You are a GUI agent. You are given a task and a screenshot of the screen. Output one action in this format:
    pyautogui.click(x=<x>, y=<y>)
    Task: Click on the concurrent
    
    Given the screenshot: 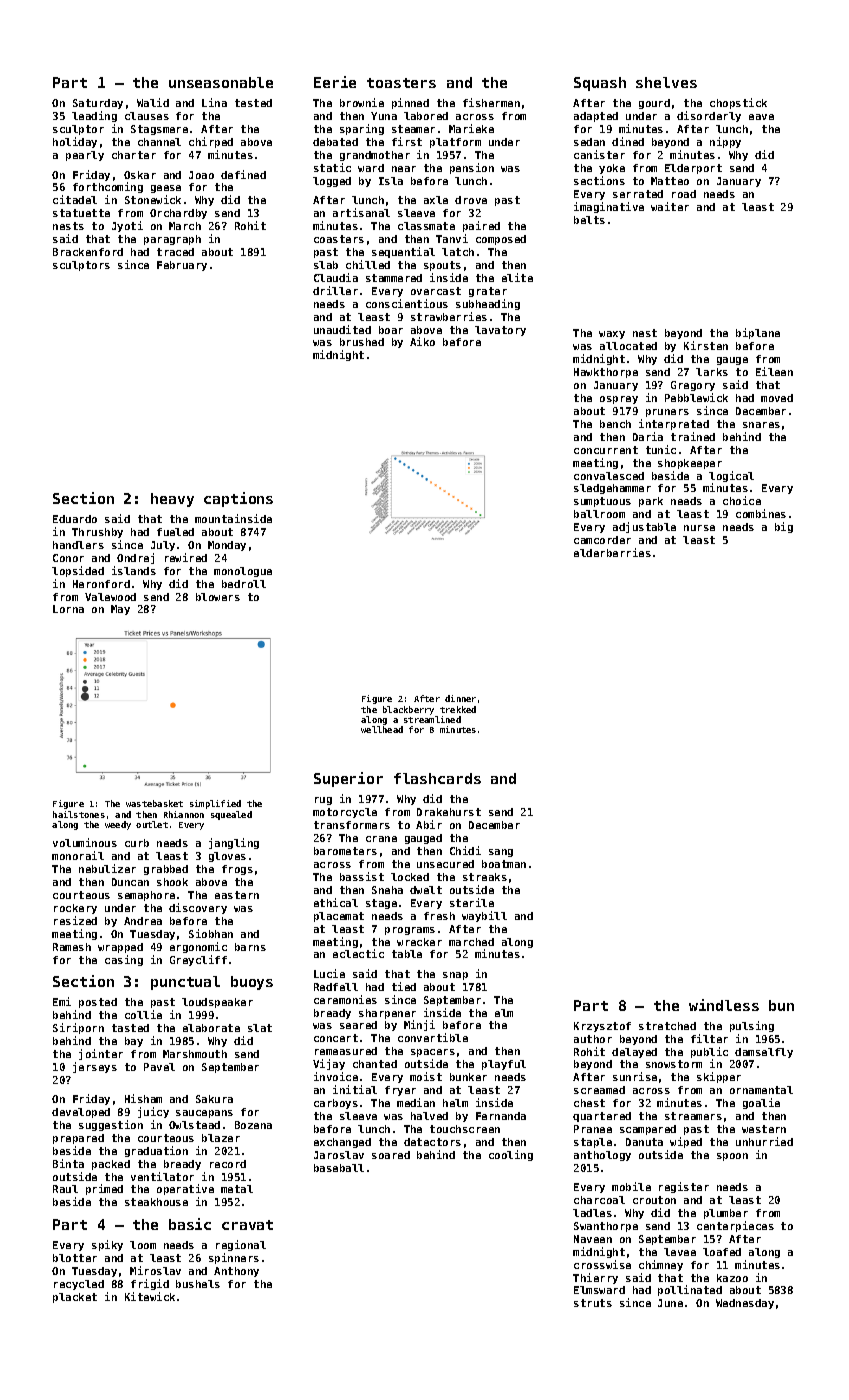 What is the action you would take?
    pyautogui.click(x=606, y=450)
